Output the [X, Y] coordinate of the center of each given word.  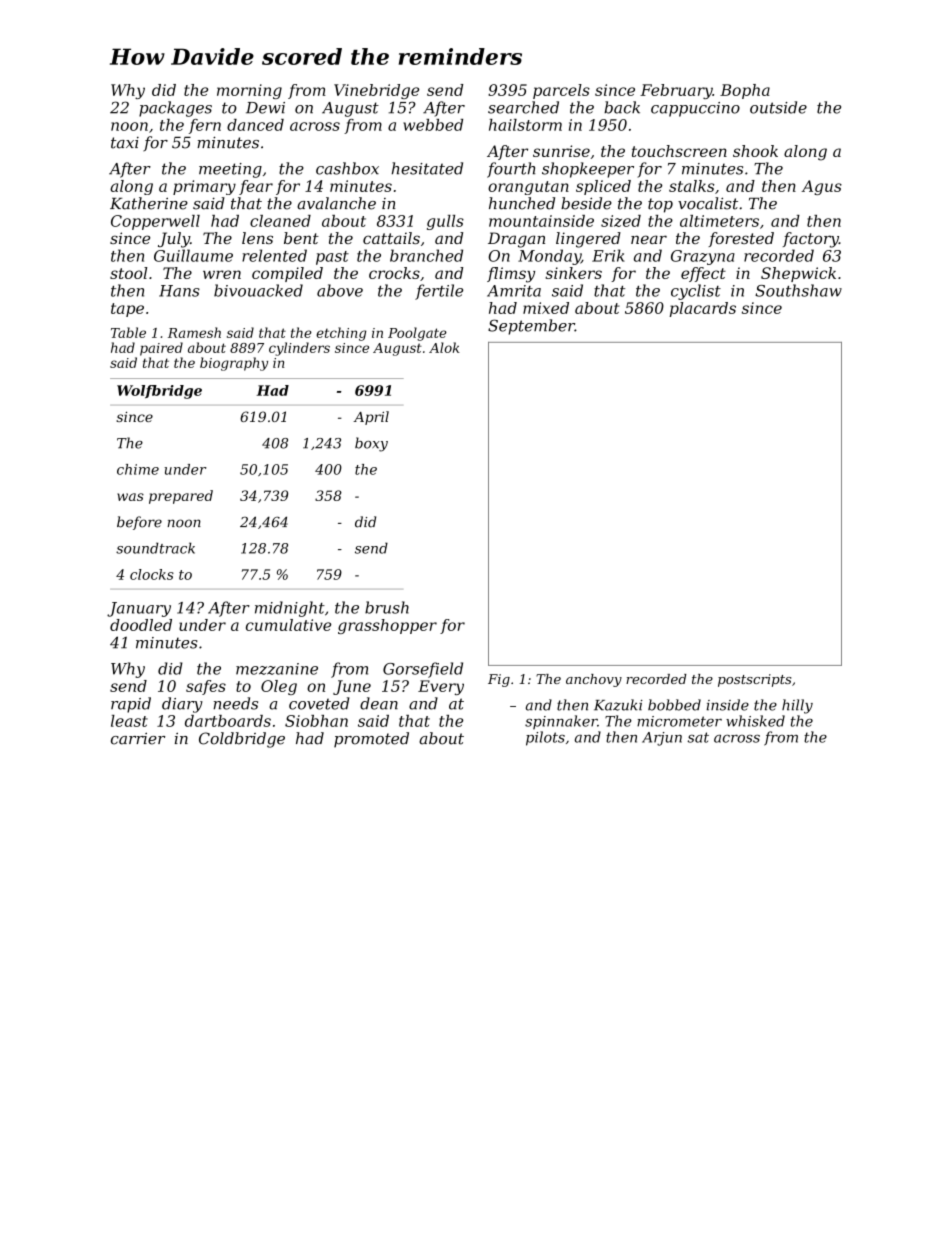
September [531, 327]
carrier [138, 739]
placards [703, 309]
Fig [499, 680]
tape [127, 310]
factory [811, 240]
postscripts [754, 680]
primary [204, 187]
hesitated [427, 168]
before [139, 523]
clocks [152, 574]
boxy [371, 444]
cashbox [347, 168]
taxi [125, 143]
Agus [821, 187]
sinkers [573, 273]
